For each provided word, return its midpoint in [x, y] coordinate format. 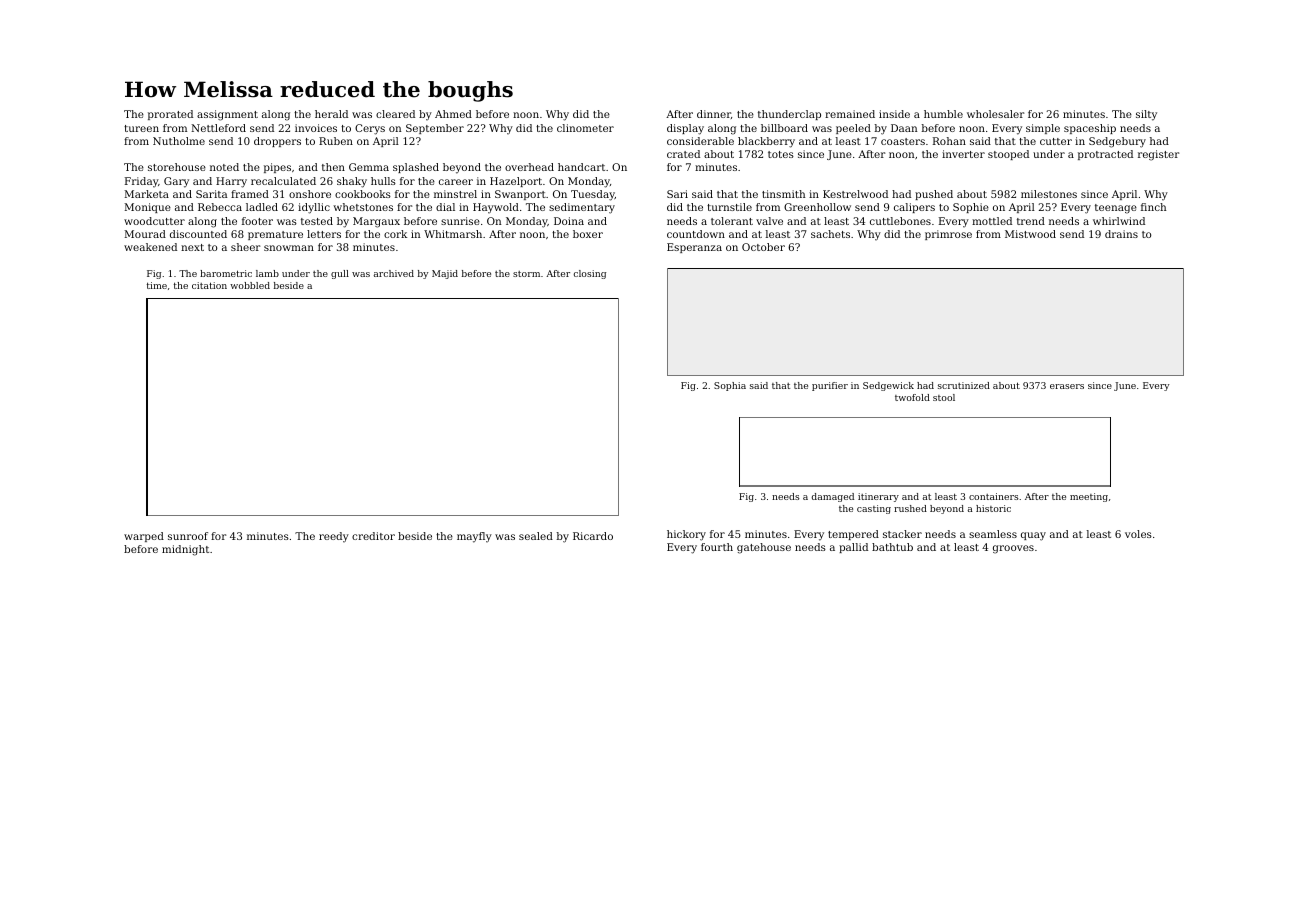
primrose [948, 235]
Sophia [730, 386]
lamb [267, 273]
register [1158, 155]
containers [994, 496]
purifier [830, 386]
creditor [373, 536]
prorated [170, 115]
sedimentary [582, 208]
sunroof [188, 536]
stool [944, 397]
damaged [833, 497]
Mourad [145, 234]
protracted [1105, 155]
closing [590, 274]
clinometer [585, 128]
